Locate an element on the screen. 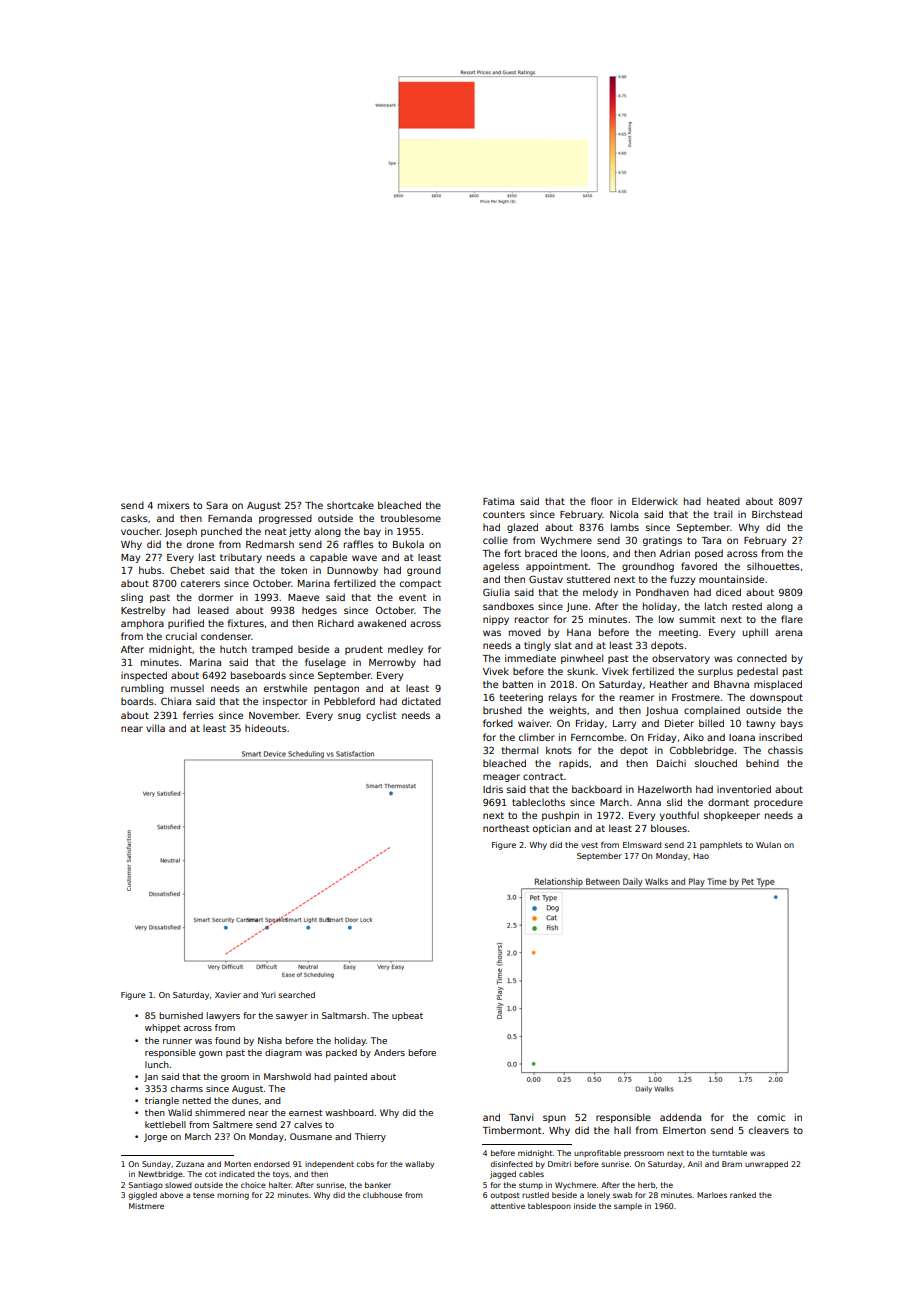  diced is located at coordinates (728, 592).
